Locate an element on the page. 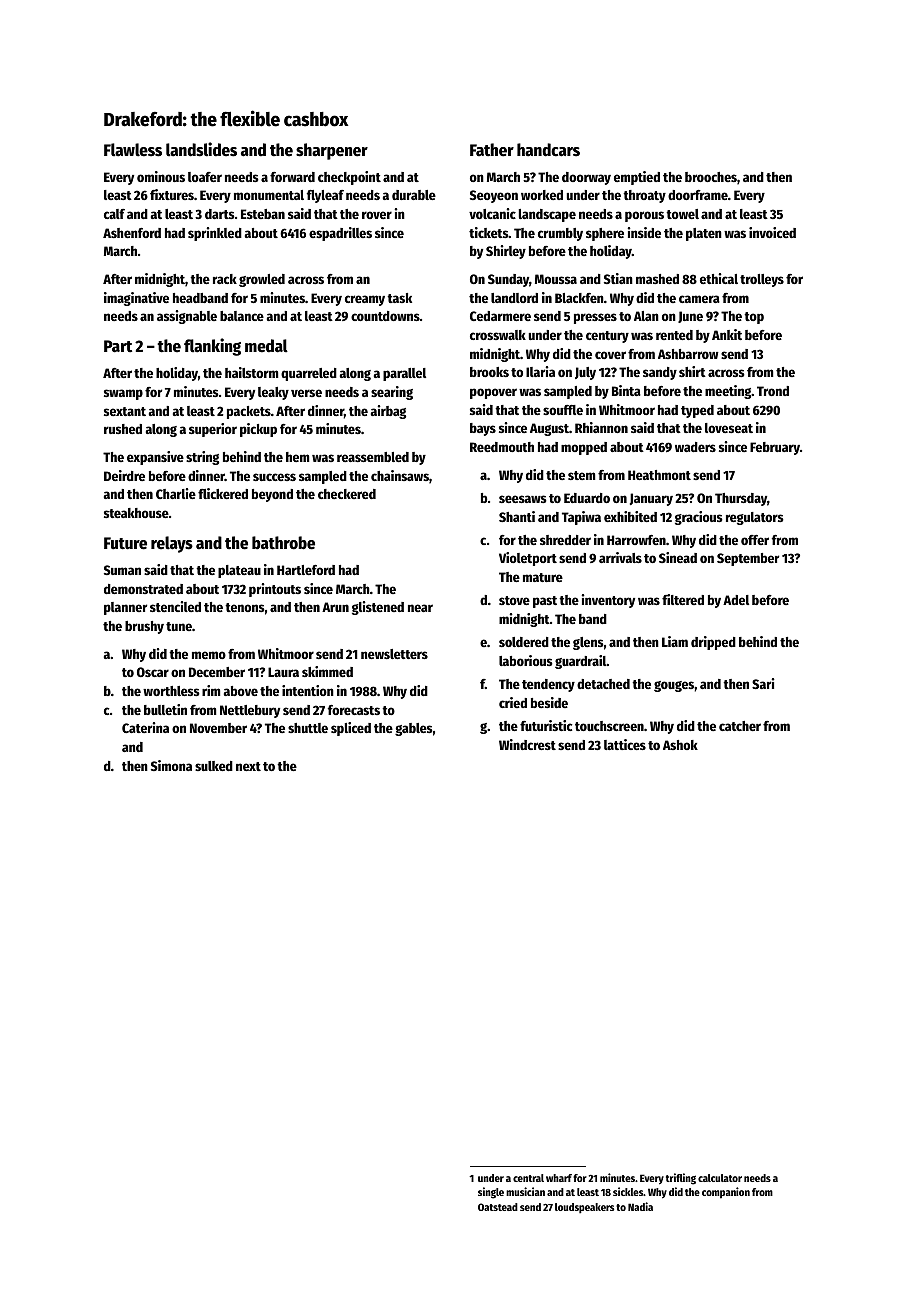 The width and height of the image is (908, 1316). worked is located at coordinates (542, 195).
